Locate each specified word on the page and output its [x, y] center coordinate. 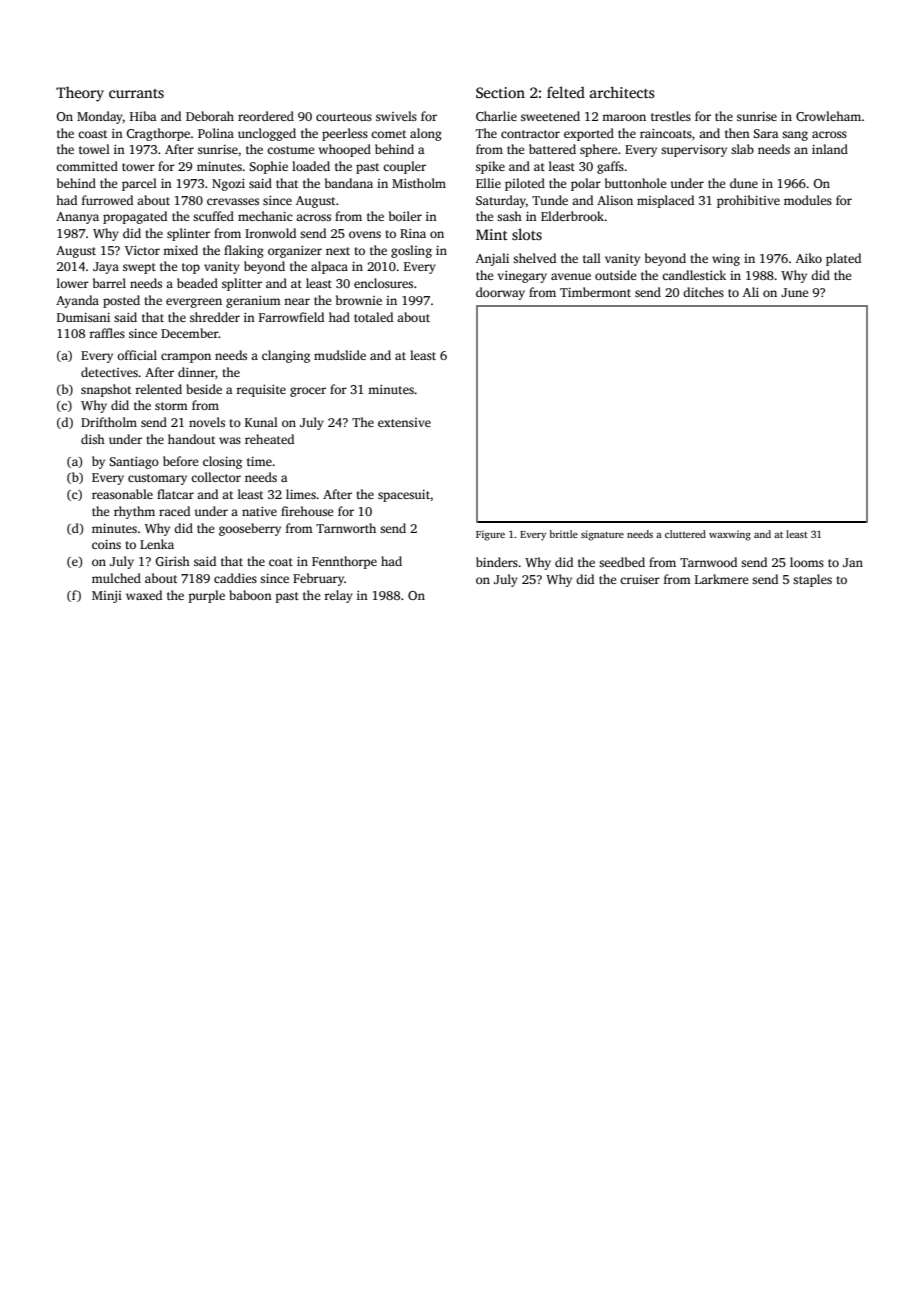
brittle [563, 534]
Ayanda [77, 301]
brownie [359, 300]
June [795, 292]
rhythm [134, 512]
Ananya [77, 218]
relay [338, 596]
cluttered [685, 534]
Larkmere [722, 579]
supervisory [694, 151]
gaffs [610, 167]
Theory [80, 94]
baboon [250, 595]
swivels [396, 116]
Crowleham [828, 116]
